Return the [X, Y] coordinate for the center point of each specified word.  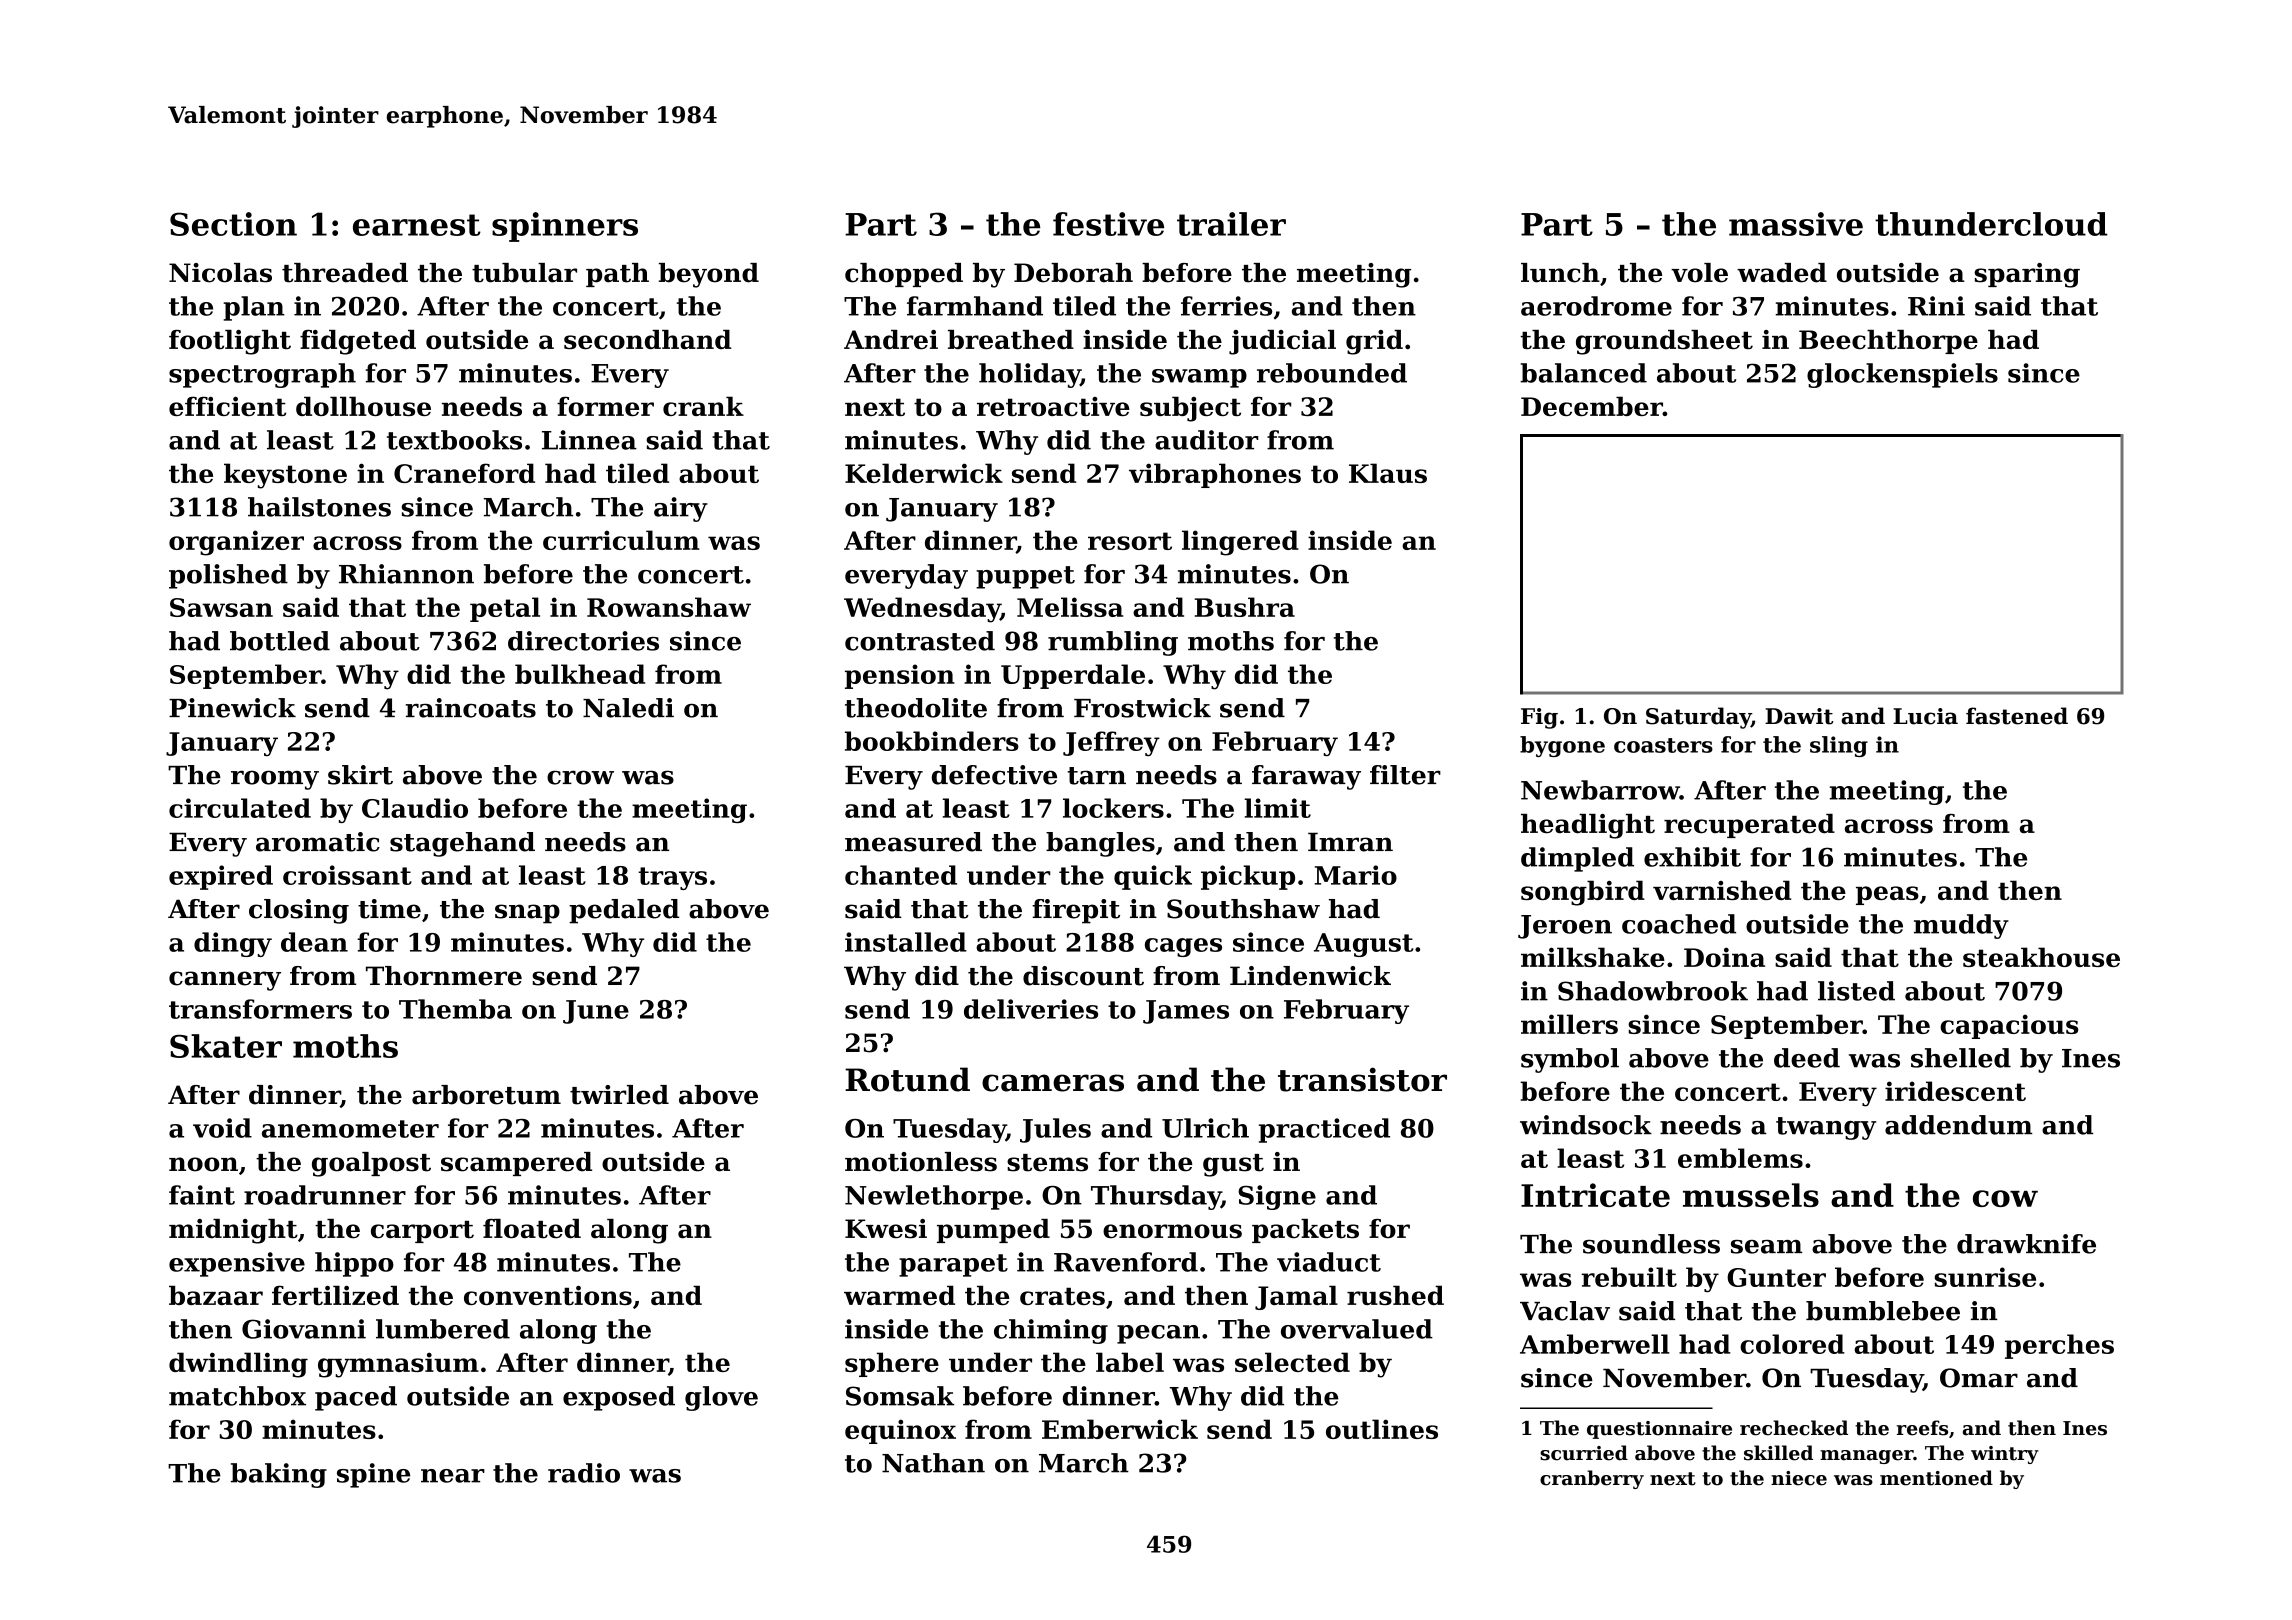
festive [1108, 224]
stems [1047, 1163]
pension [900, 676]
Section [233, 224]
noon [203, 1164]
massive [1796, 224]
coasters [1663, 745]
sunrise [1985, 1277]
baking [279, 1475]
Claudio [415, 808]
